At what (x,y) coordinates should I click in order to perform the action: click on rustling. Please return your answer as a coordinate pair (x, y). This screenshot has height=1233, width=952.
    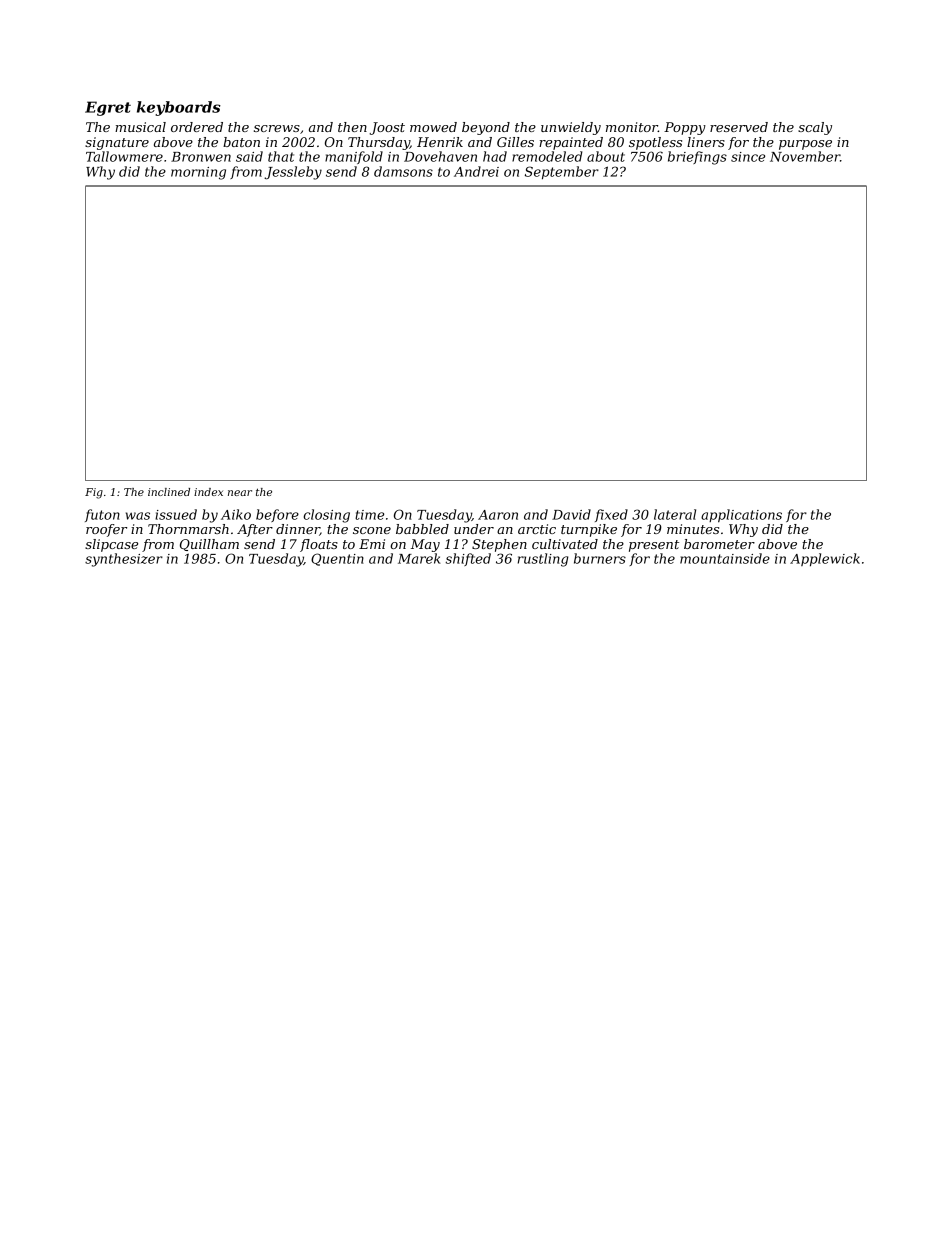
    Looking at the image, I should click on (543, 560).
